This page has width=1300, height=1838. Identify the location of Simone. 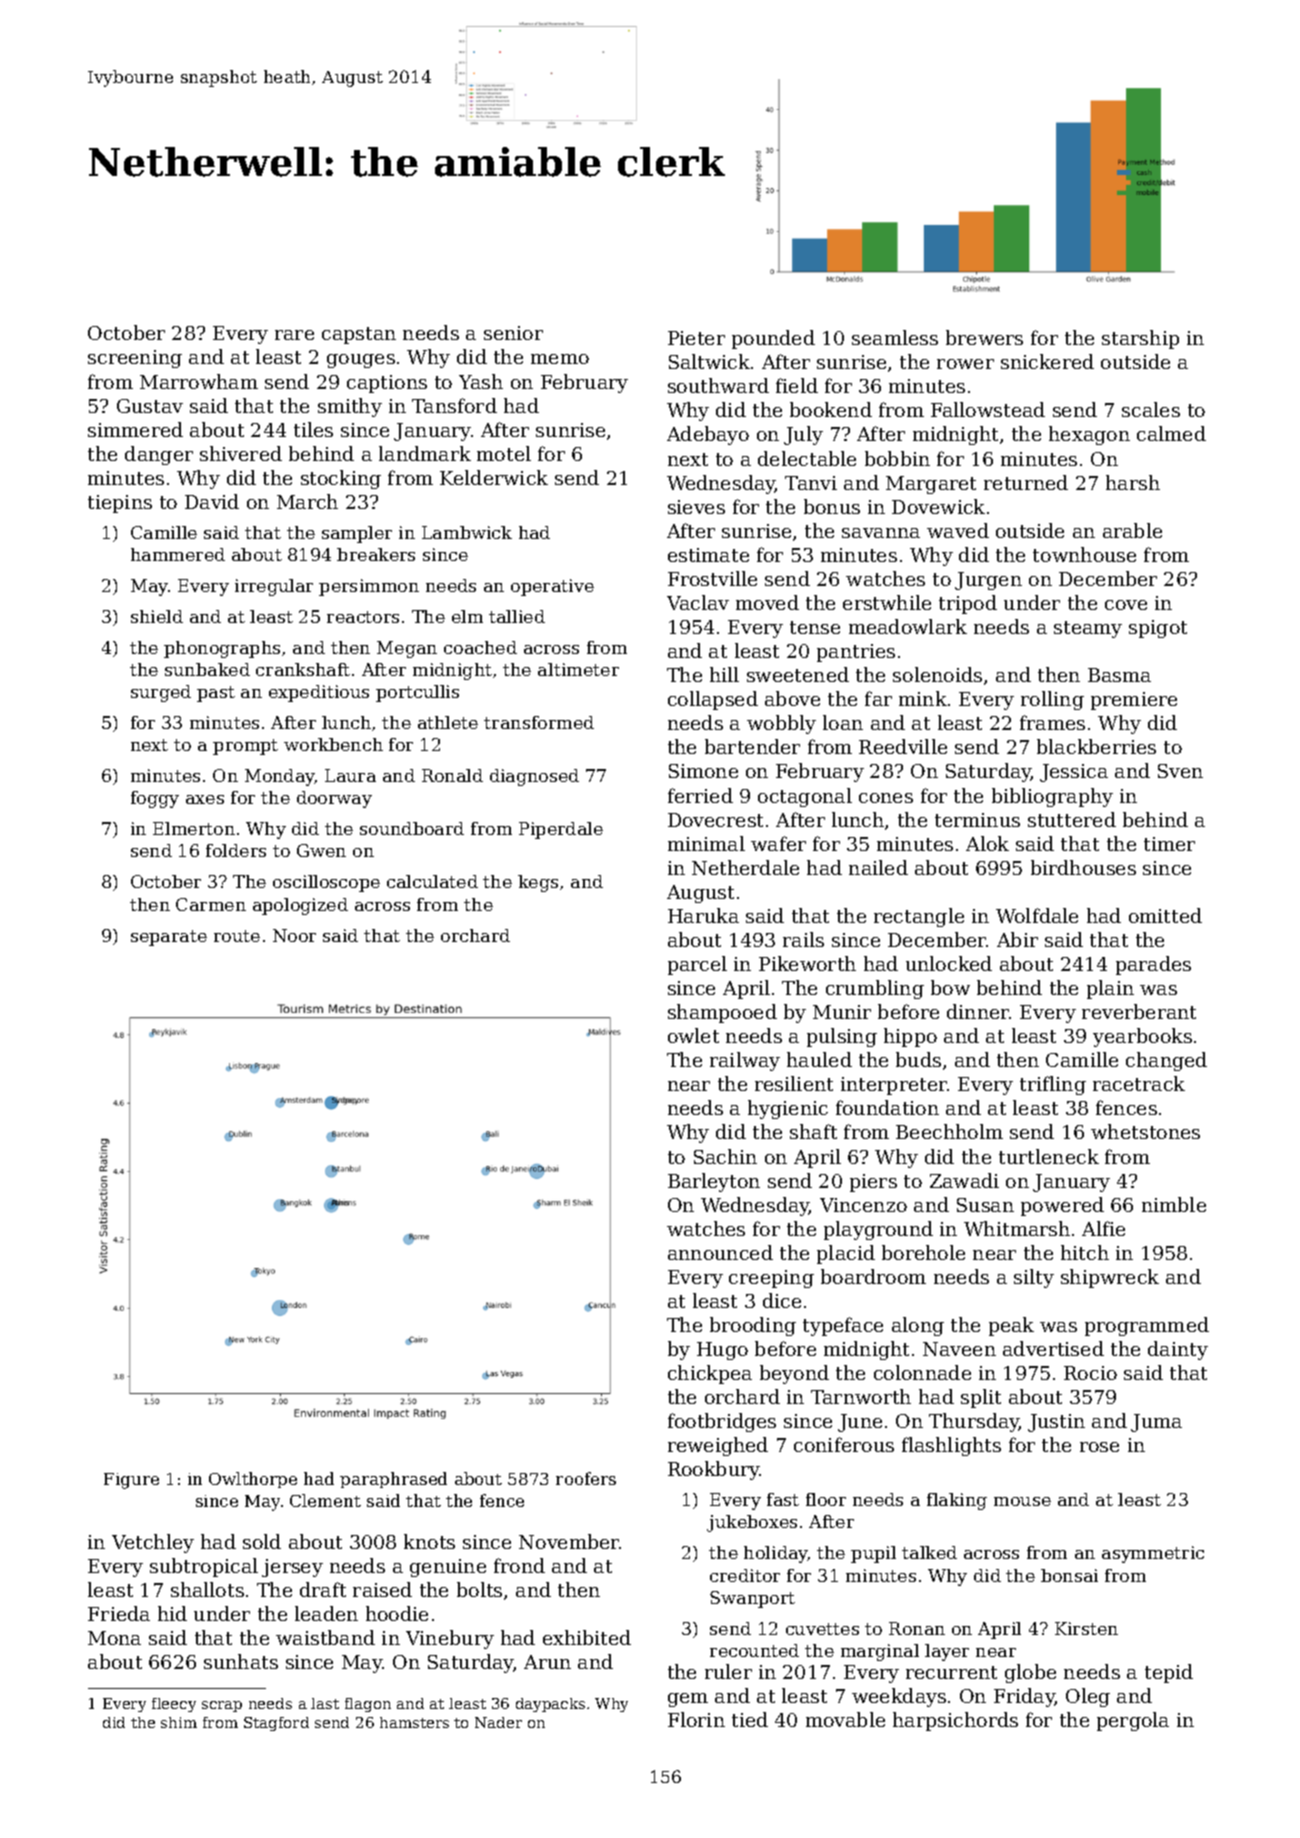
(703, 771).
